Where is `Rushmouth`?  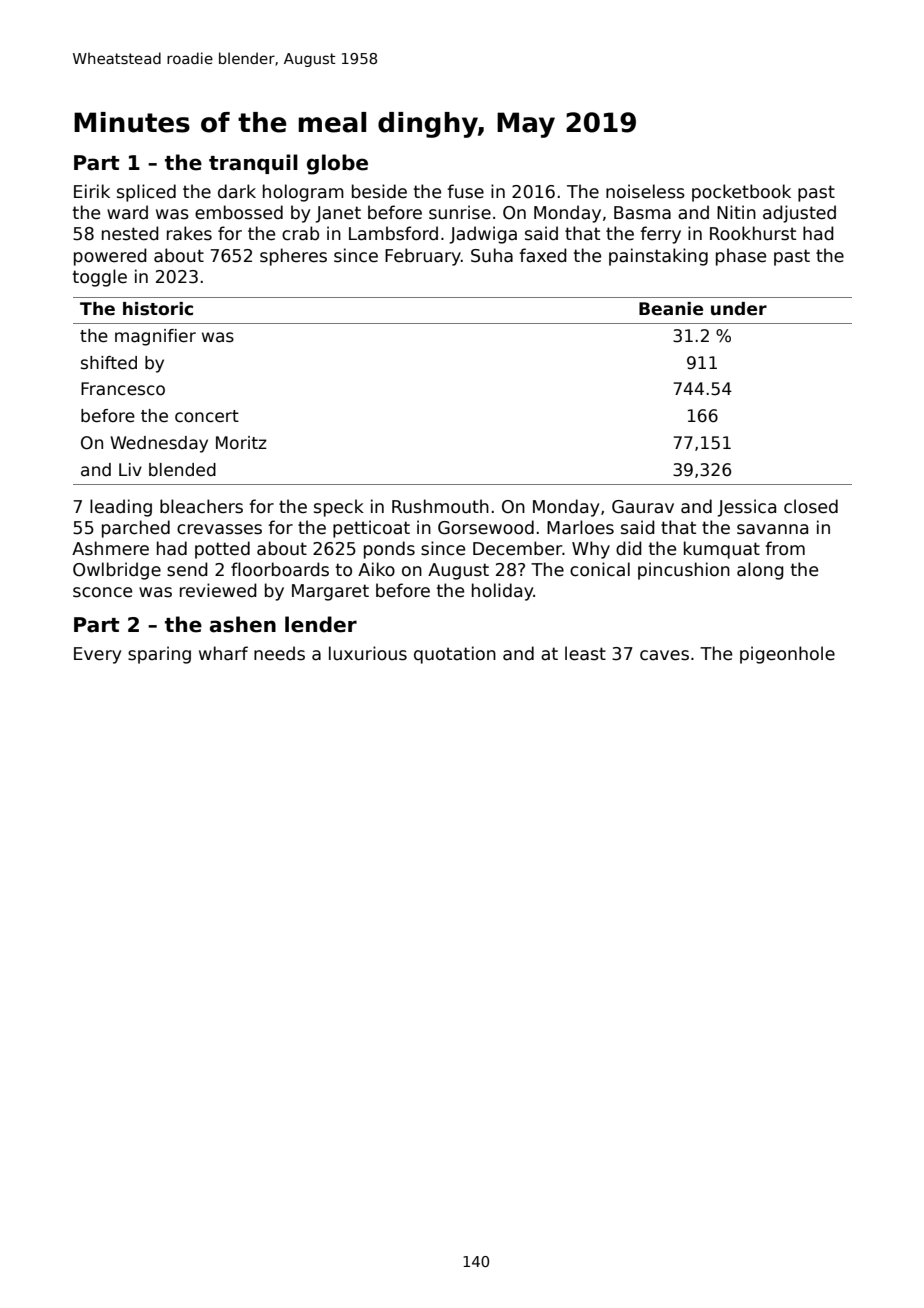
Rushmouth is located at coordinates (440, 506).
